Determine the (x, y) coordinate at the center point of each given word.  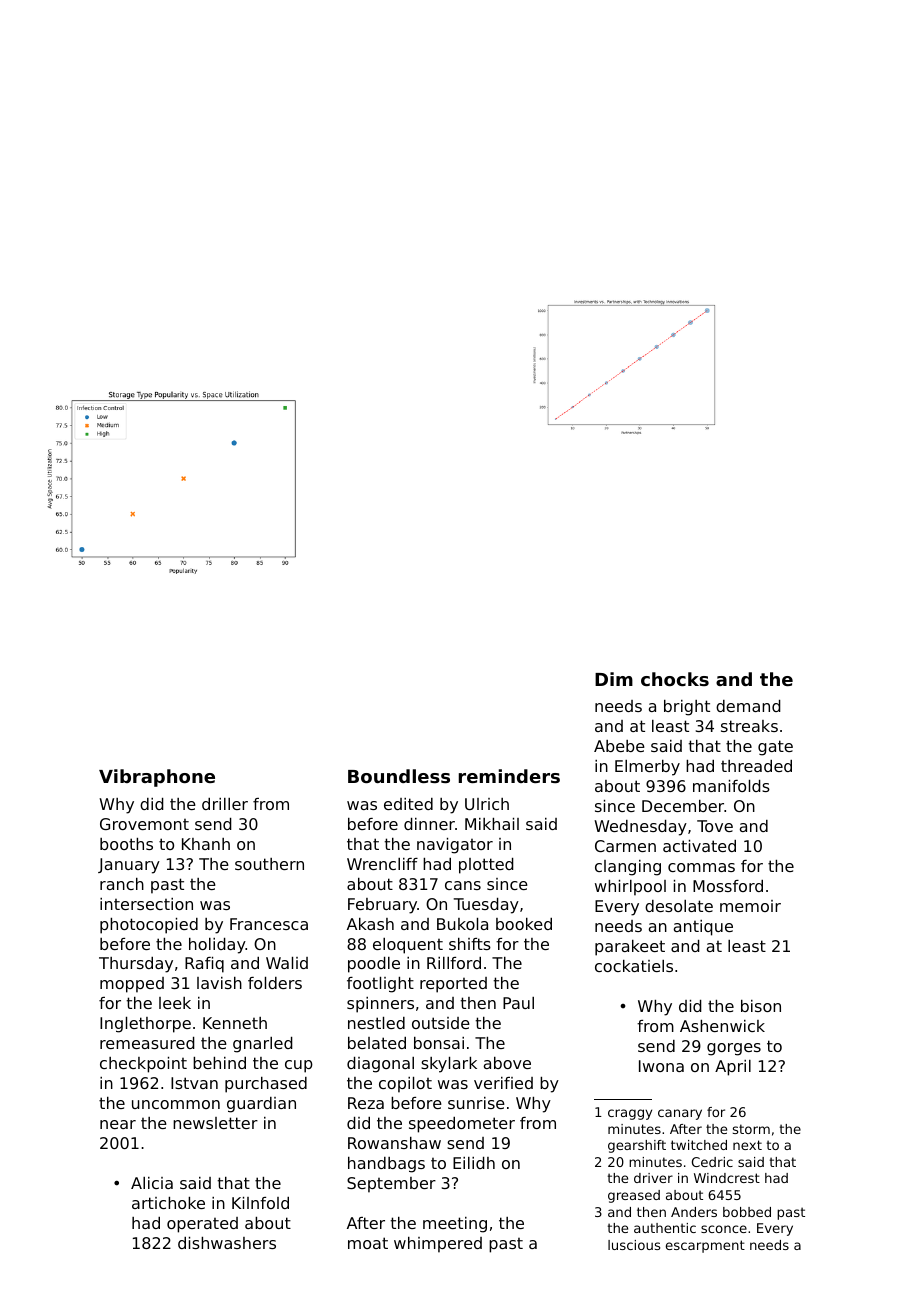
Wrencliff (382, 864)
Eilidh (474, 1163)
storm (751, 1129)
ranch (122, 884)
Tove (715, 826)
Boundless (399, 776)
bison (761, 1006)
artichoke (168, 1203)
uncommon (176, 1104)
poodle (374, 965)
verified (503, 1083)
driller (225, 804)
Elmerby (647, 768)
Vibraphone (157, 778)
